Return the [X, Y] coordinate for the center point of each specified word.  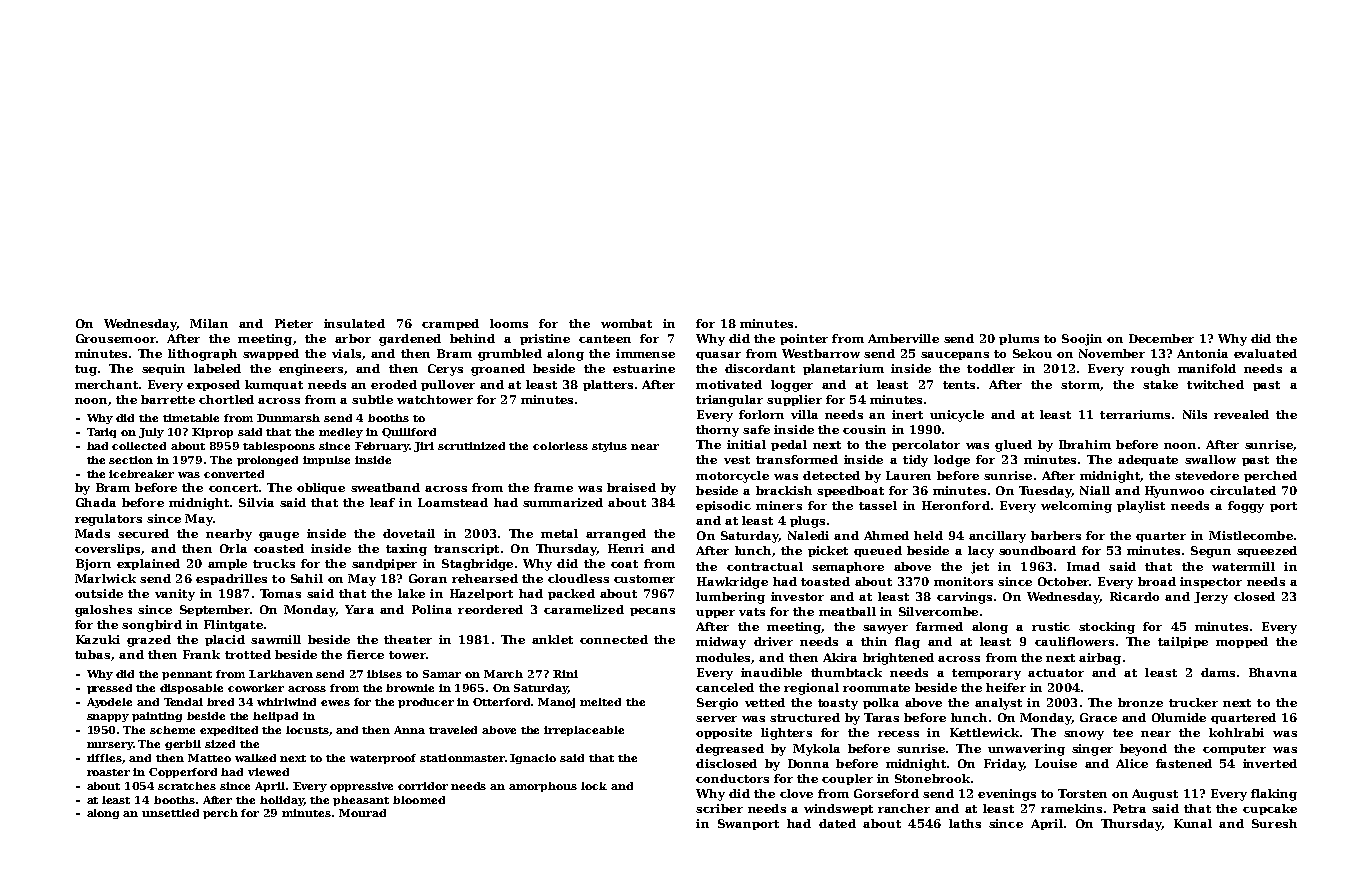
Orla [233, 548]
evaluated [1265, 353]
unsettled [170, 813]
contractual [765, 566]
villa [804, 414]
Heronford [956, 505]
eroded [394, 384]
